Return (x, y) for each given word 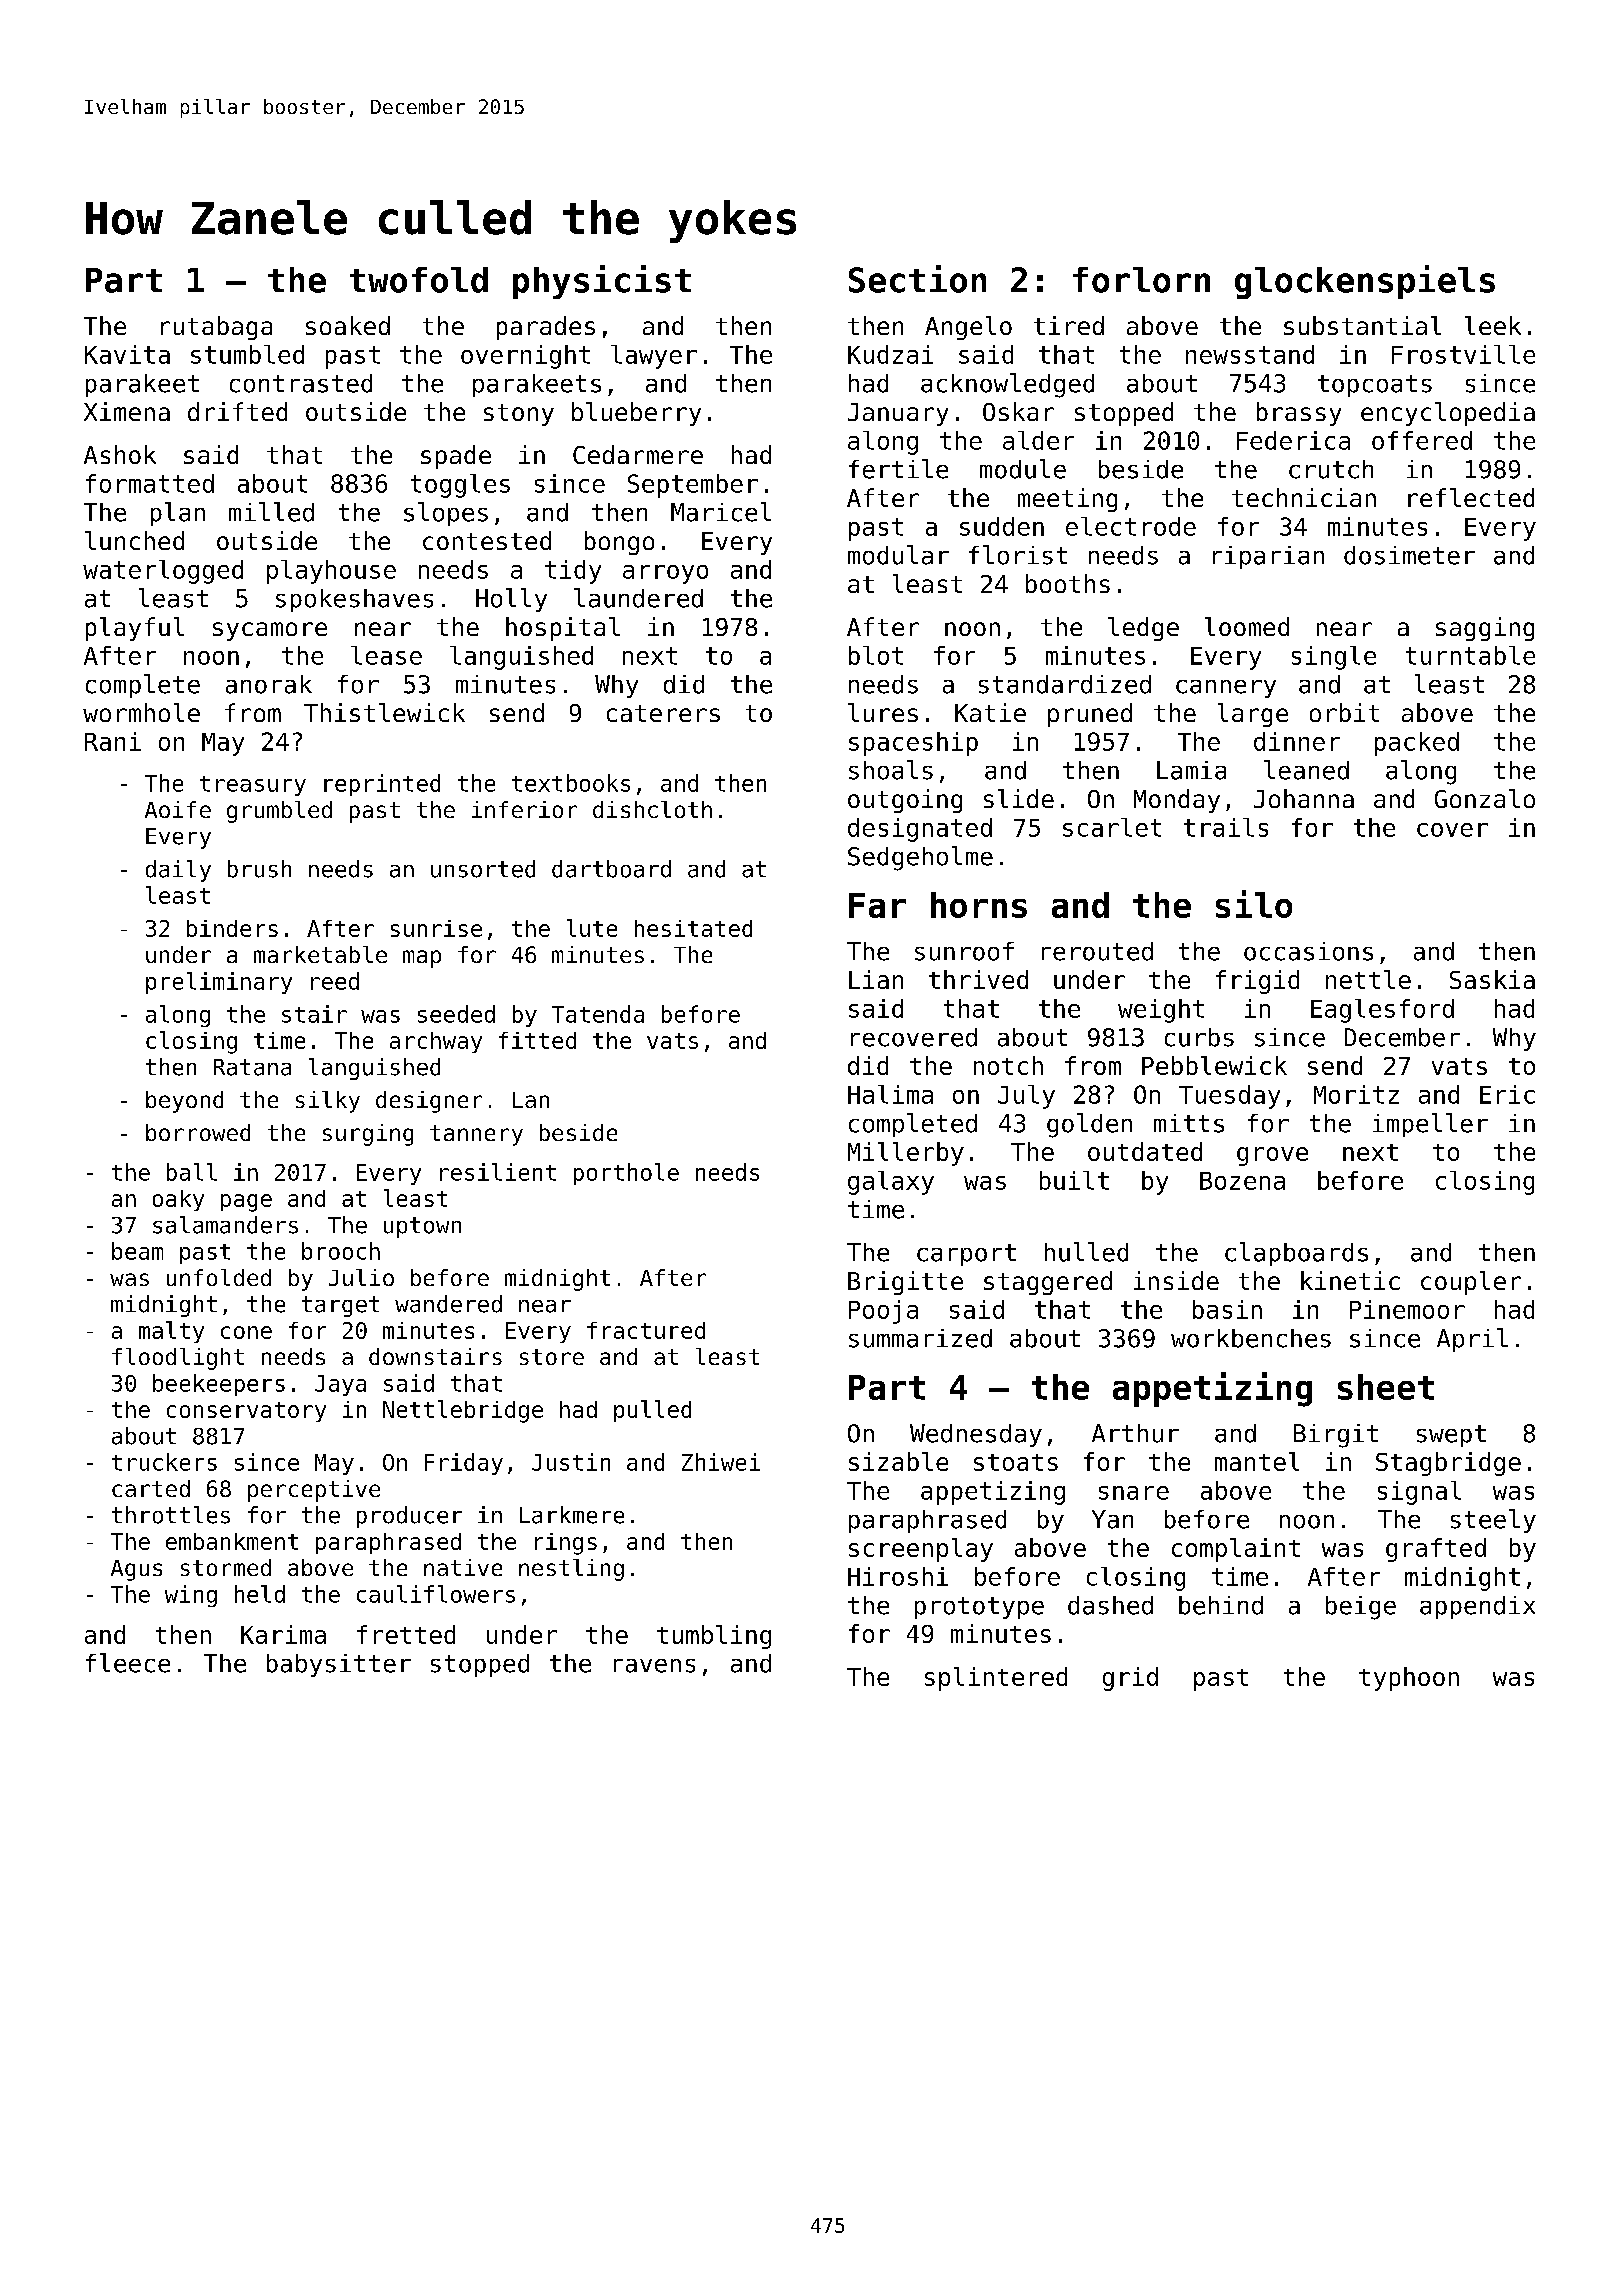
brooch (341, 1251)
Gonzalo (1485, 798)
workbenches (1251, 1338)
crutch (1331, 469)
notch (1008, 1065)
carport (966, 1255)
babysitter (339, 1665)
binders (232, 928)
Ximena (127, 411)
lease (386, 655)
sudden (1002, 526)
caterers (663, 713)
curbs (1199, 1037)
